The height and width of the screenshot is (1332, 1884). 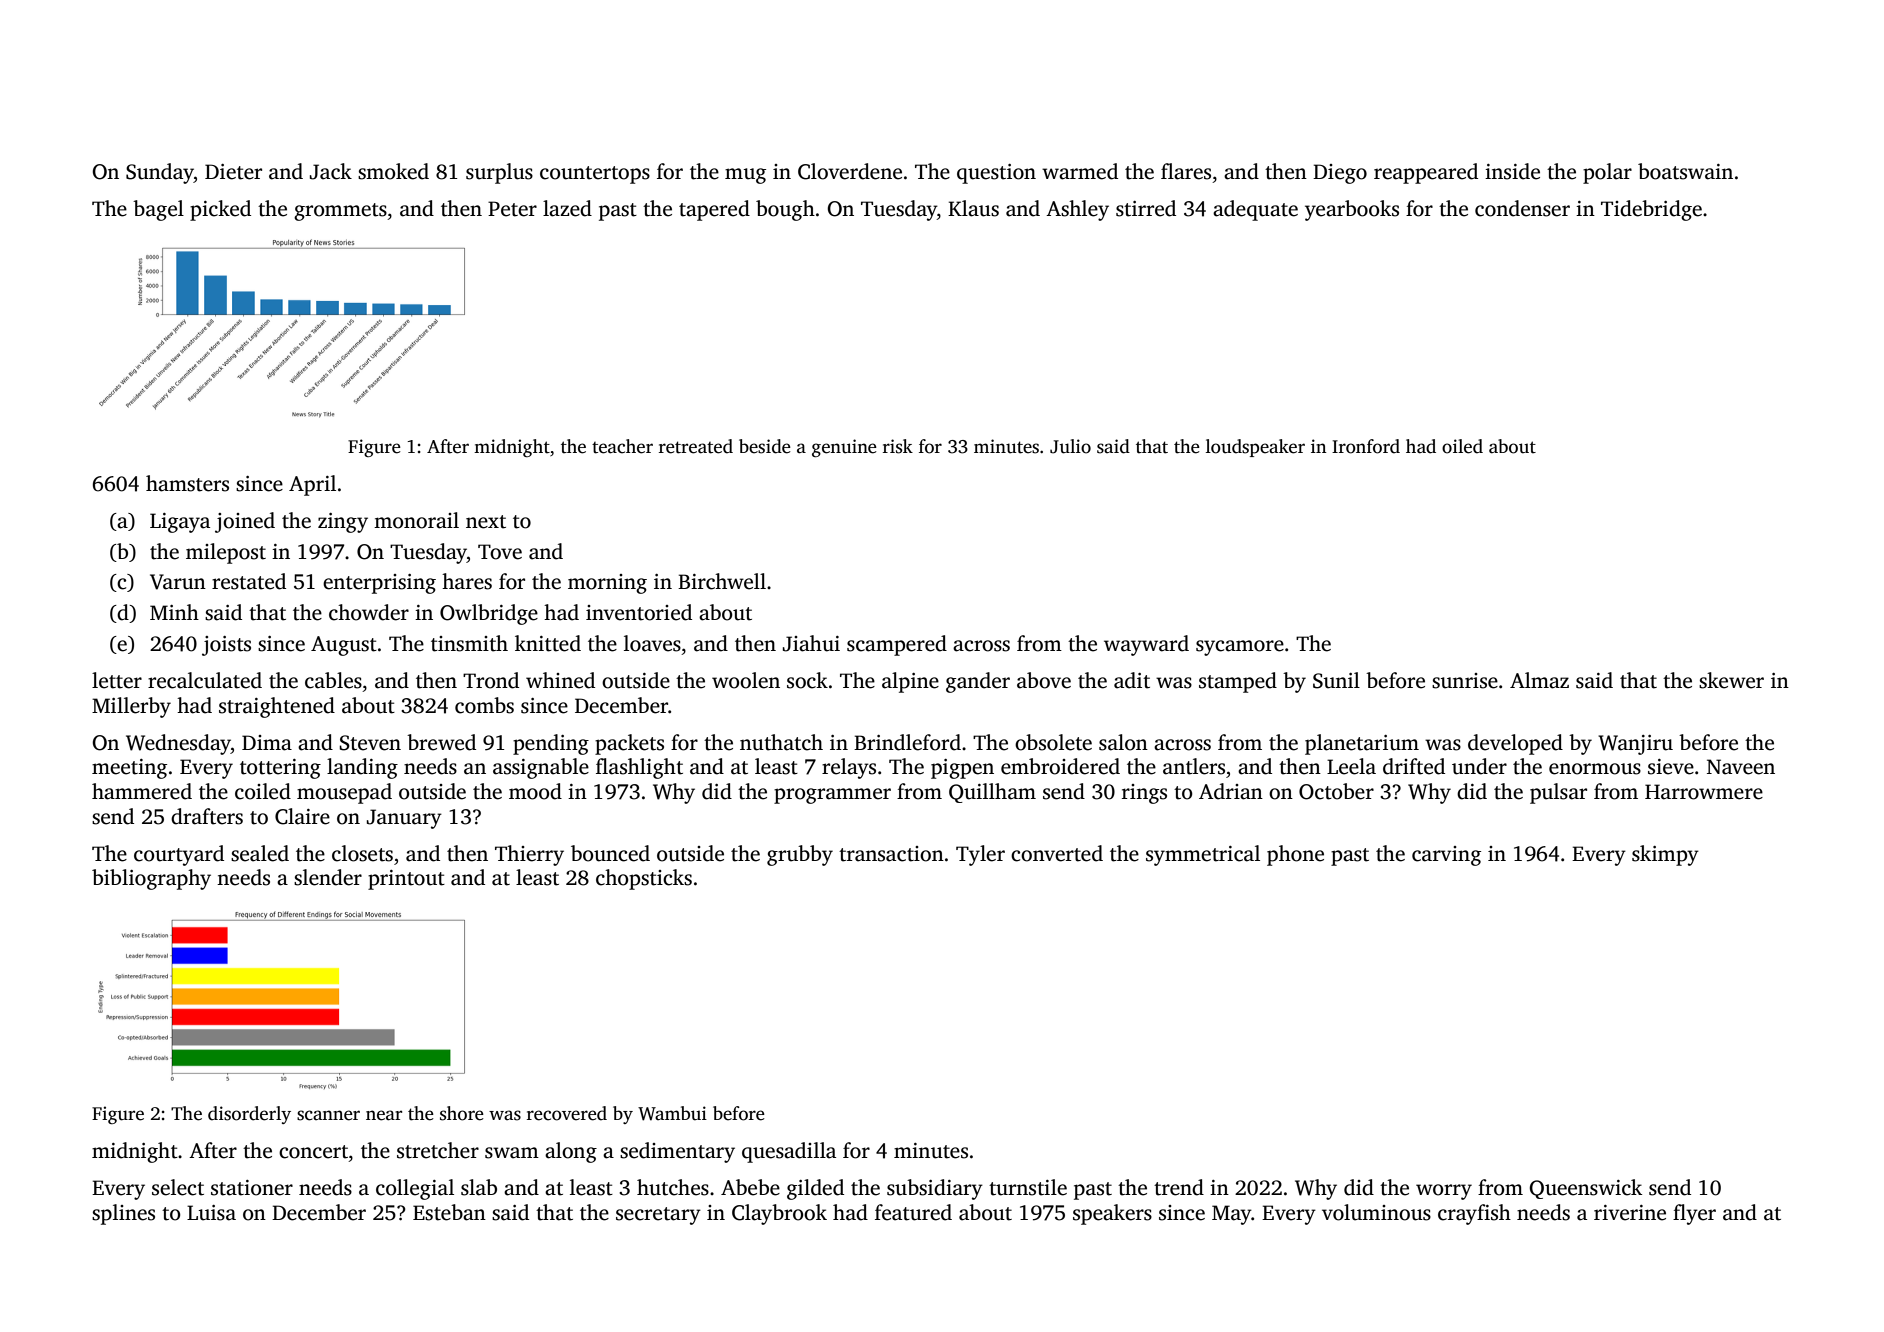 What do you see at coordinates (249, 1115) in the screenshot?
I see `disorderly` at bounding box center [249, 1115].
